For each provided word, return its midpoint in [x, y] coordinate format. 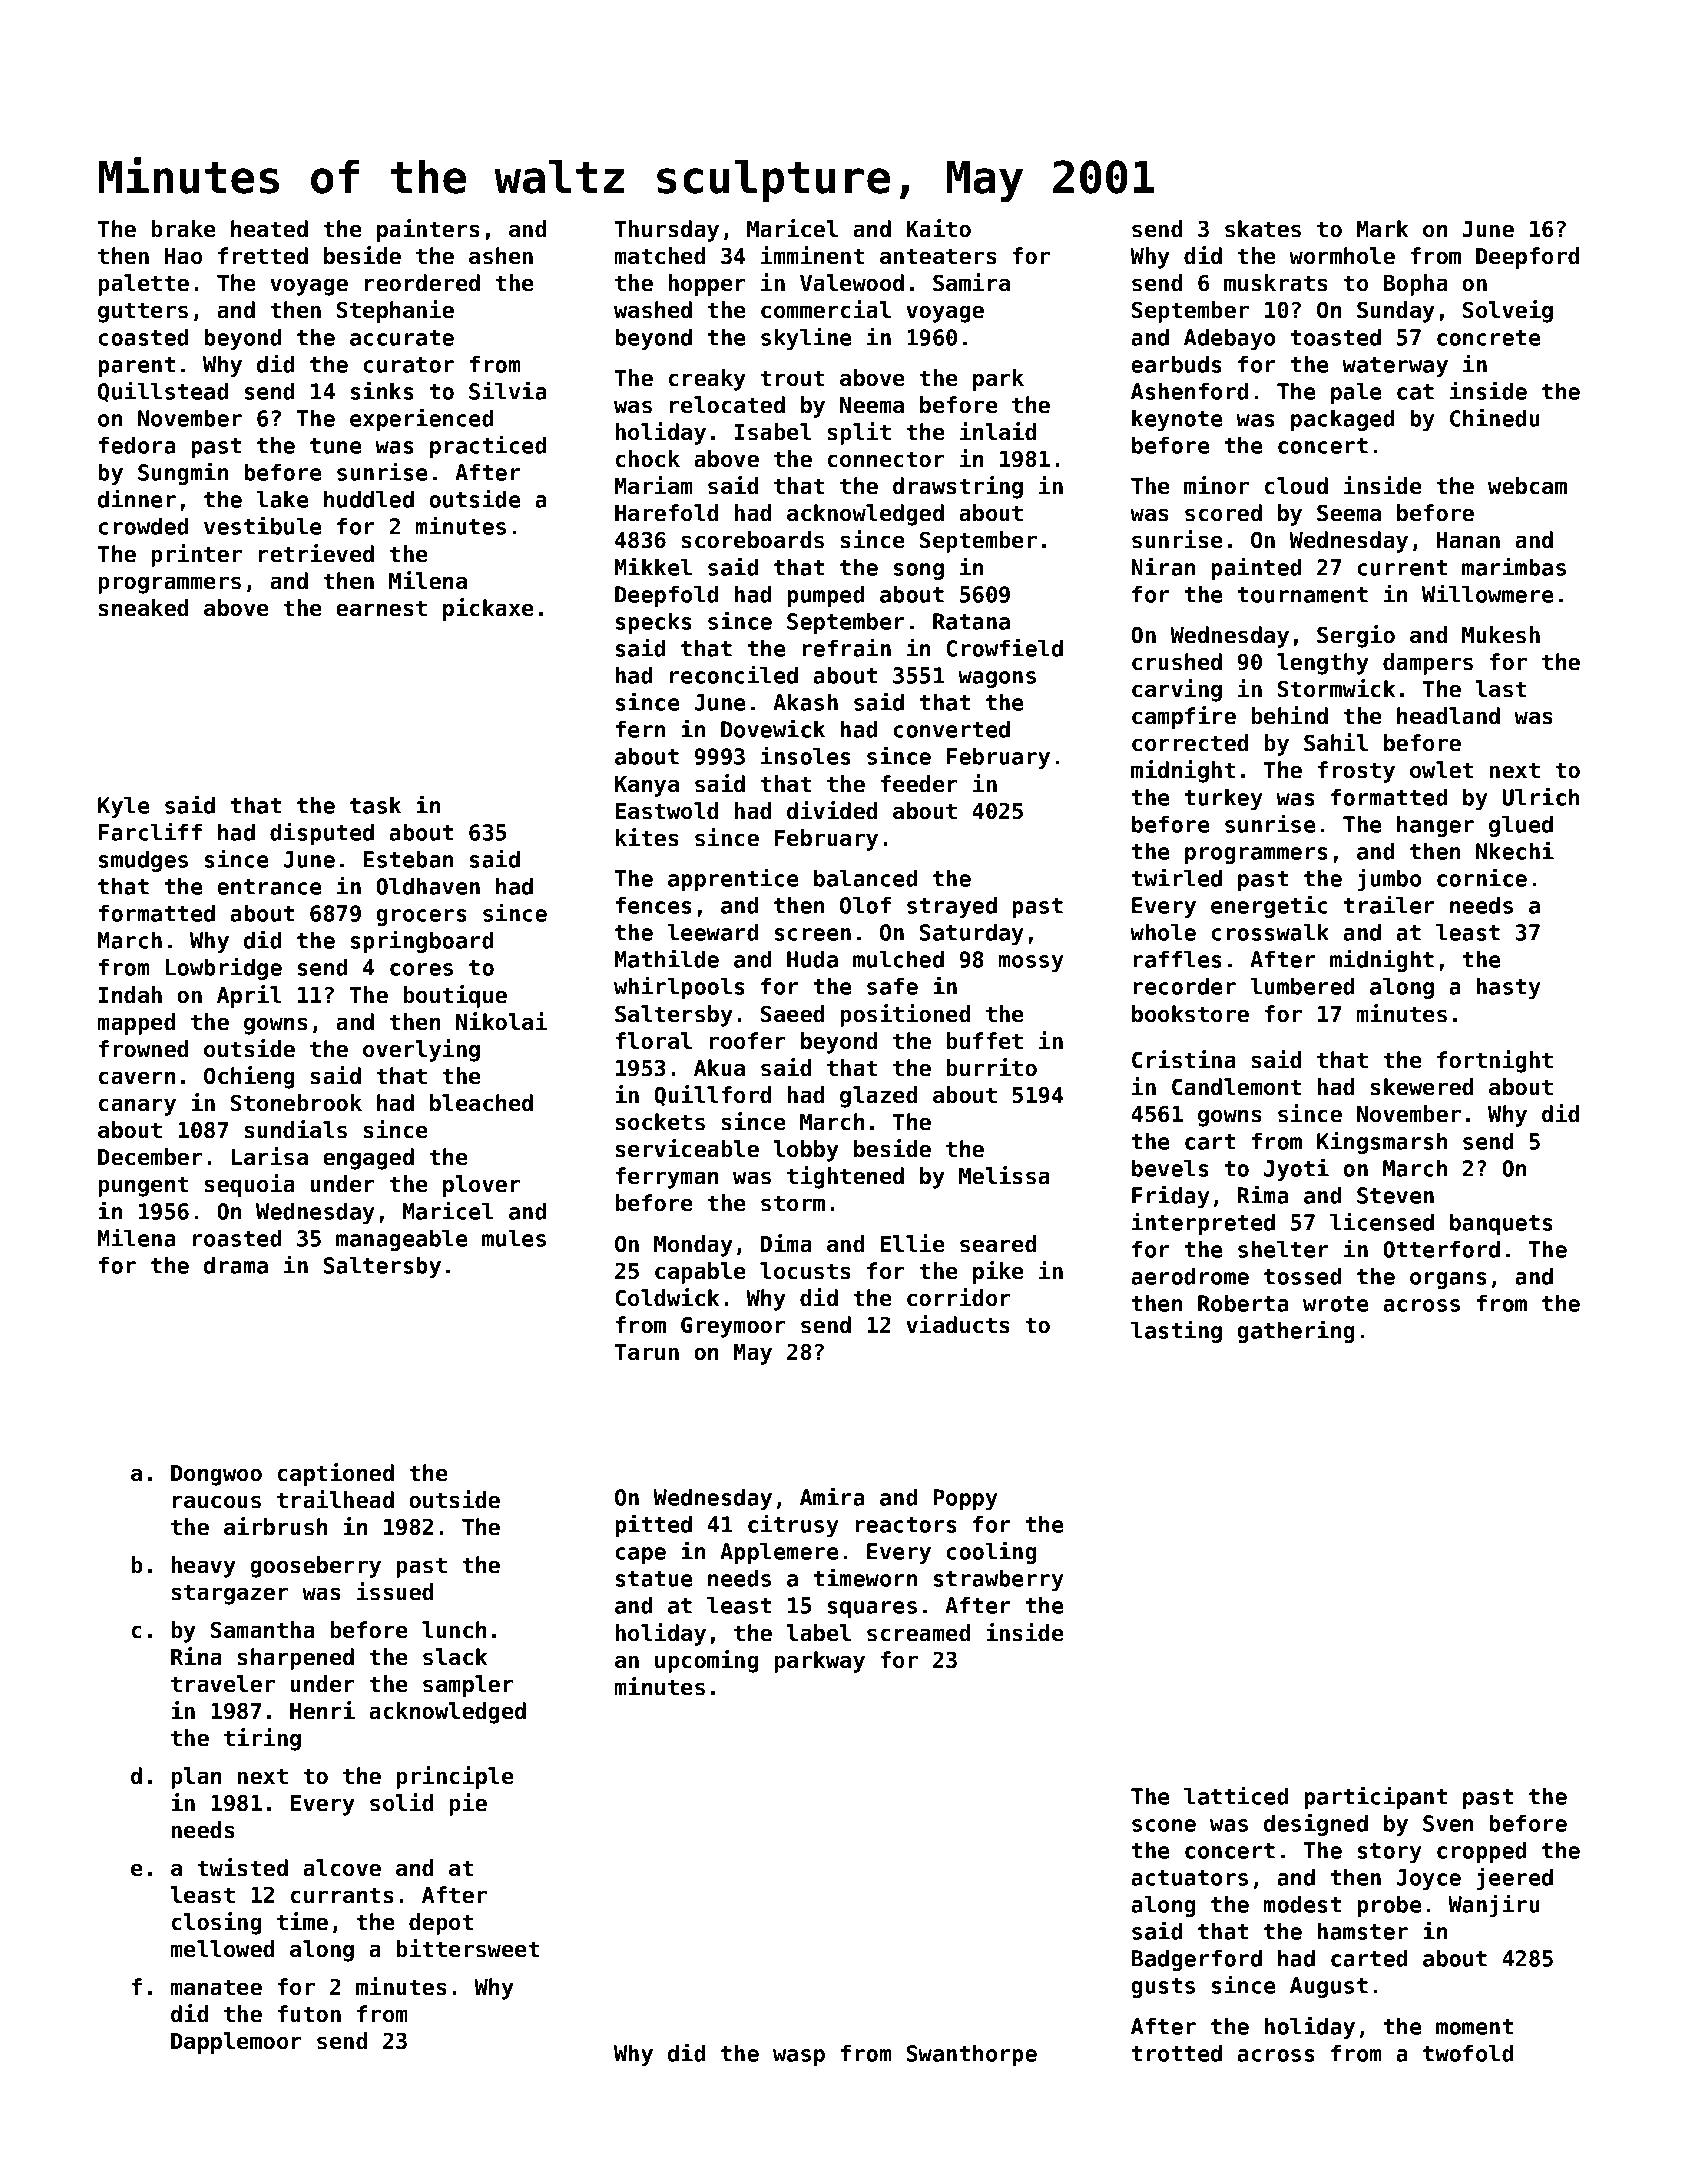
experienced [421, 419]
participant [1375, 1797]
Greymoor [733, 1327]
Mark [1382, 229]
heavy [204, 1567]
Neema [872, 405]
